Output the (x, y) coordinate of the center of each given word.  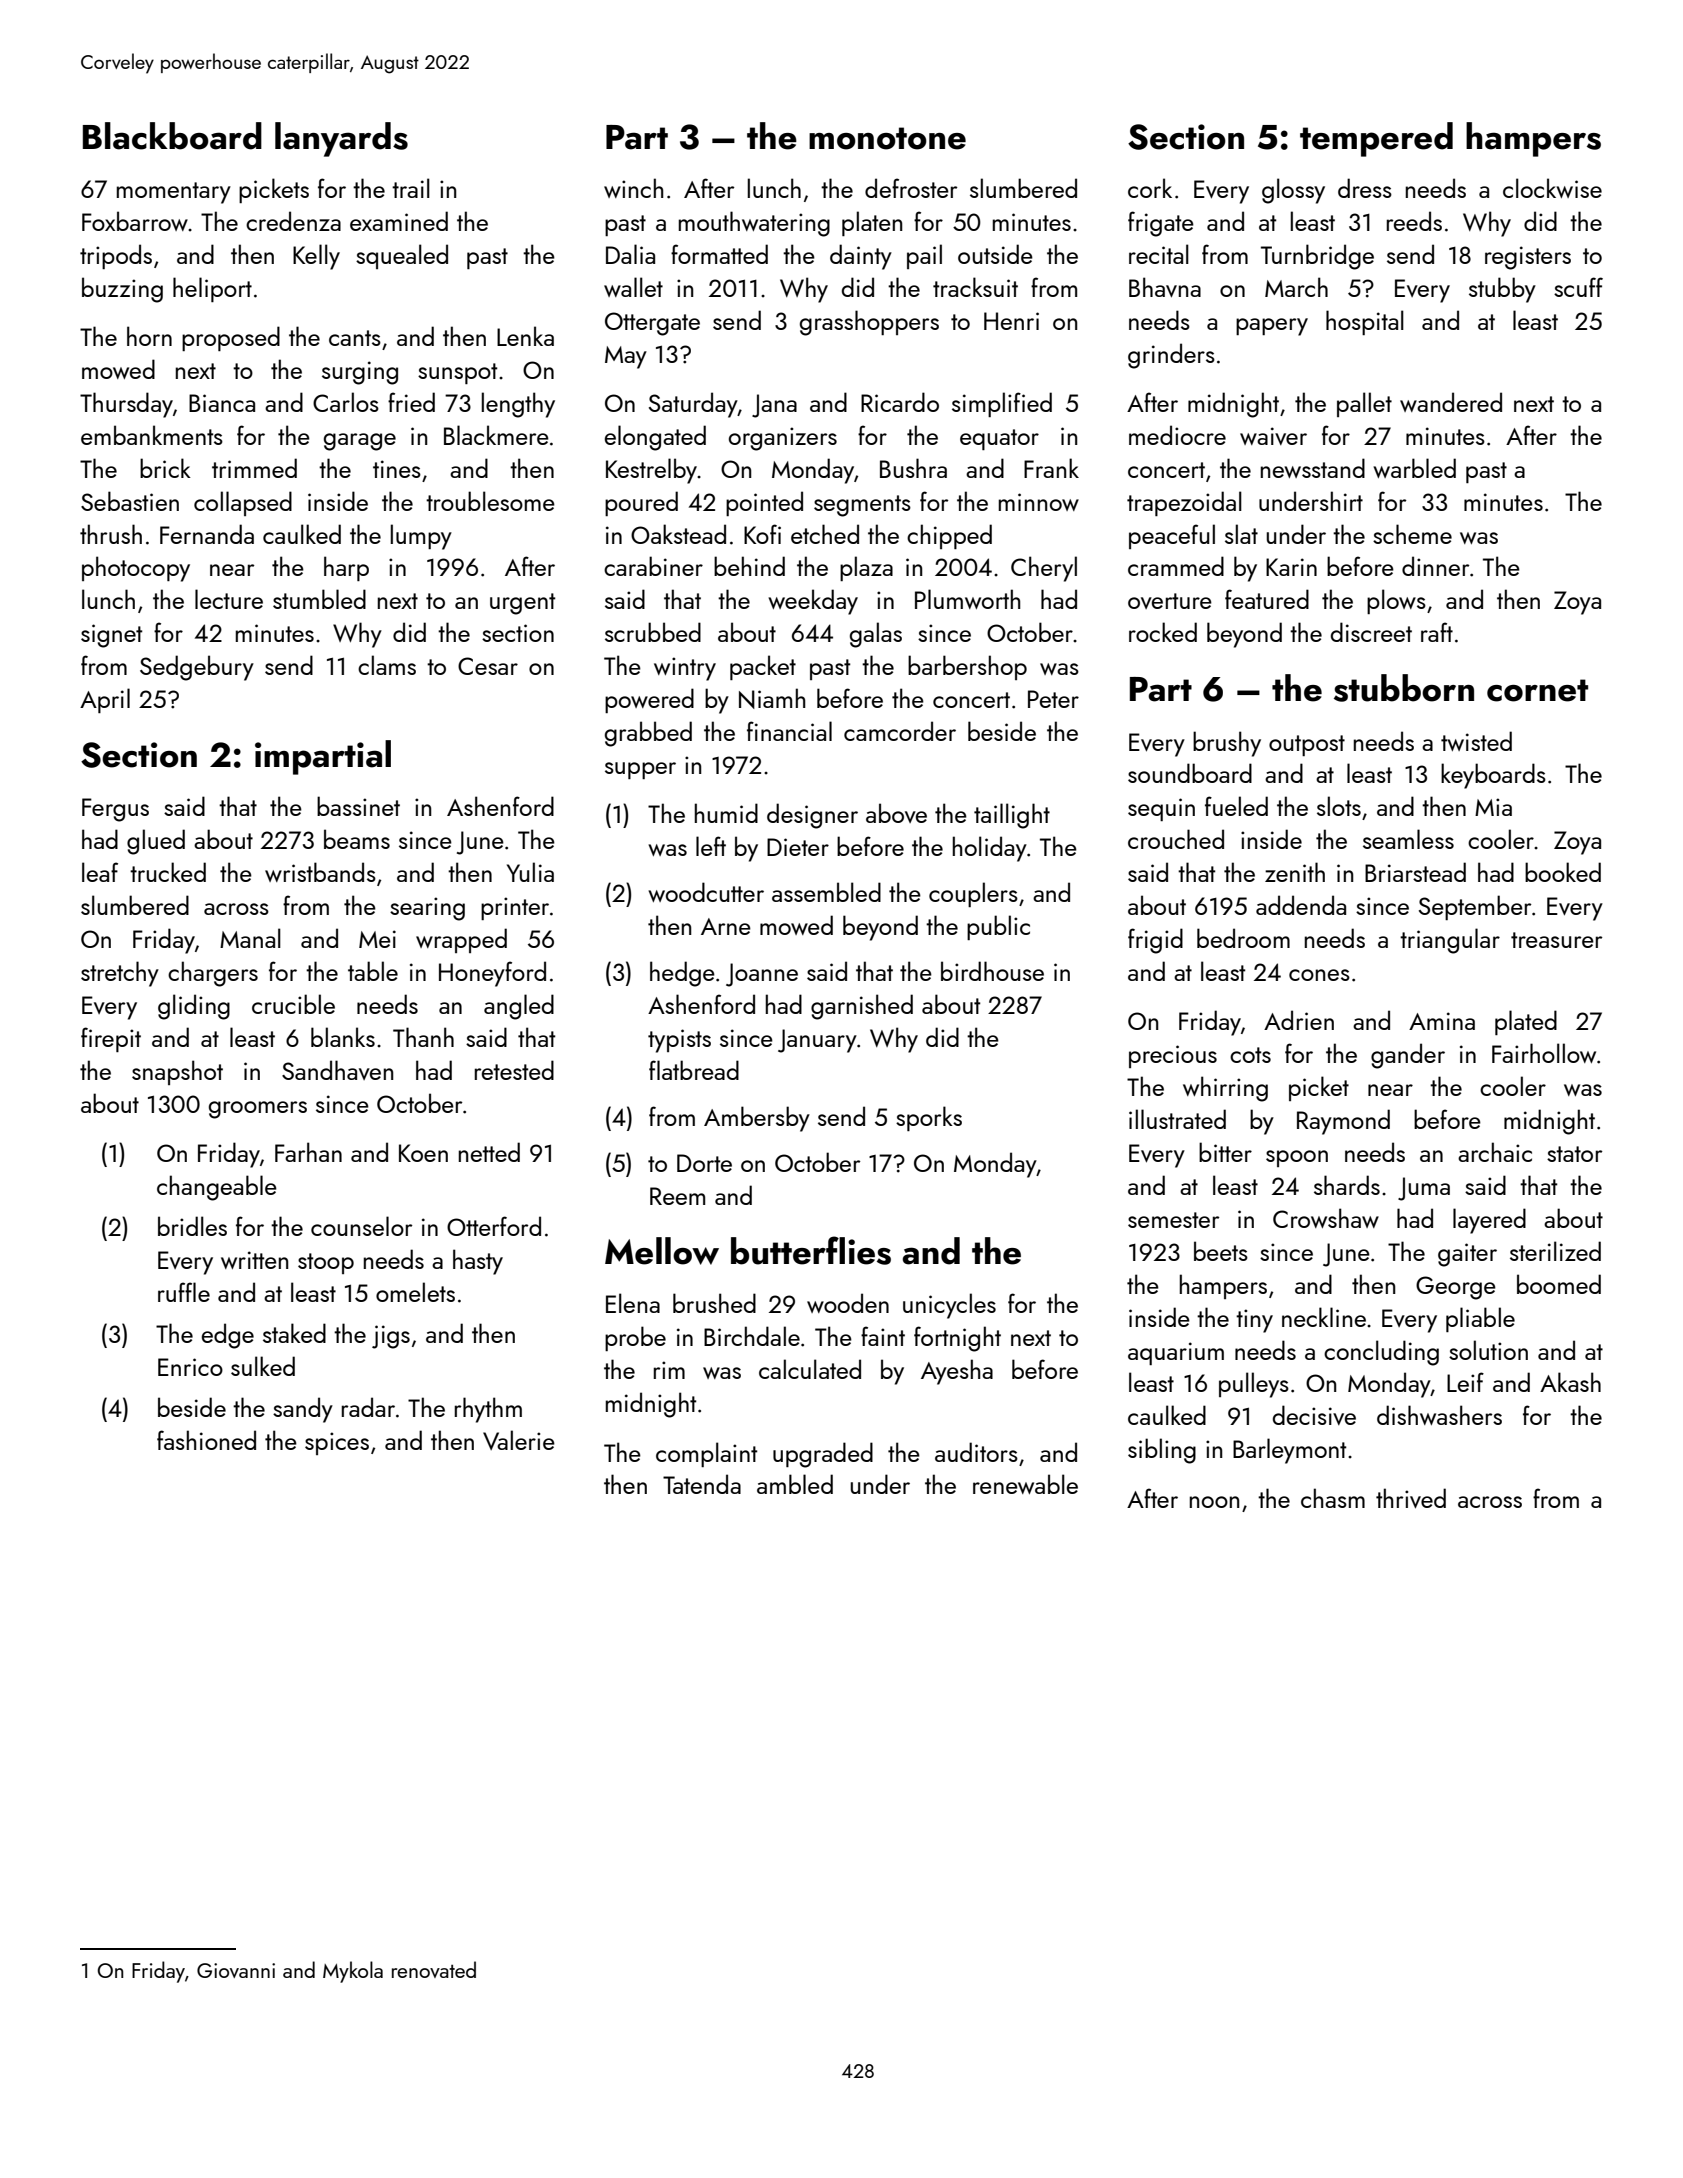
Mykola (353, 1972)
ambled (795, 1484)
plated (1526, 1022)
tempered (1376, 139)
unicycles (949, 1306)
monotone (887, 138)
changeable (217, 1188)
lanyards (341, 139)
